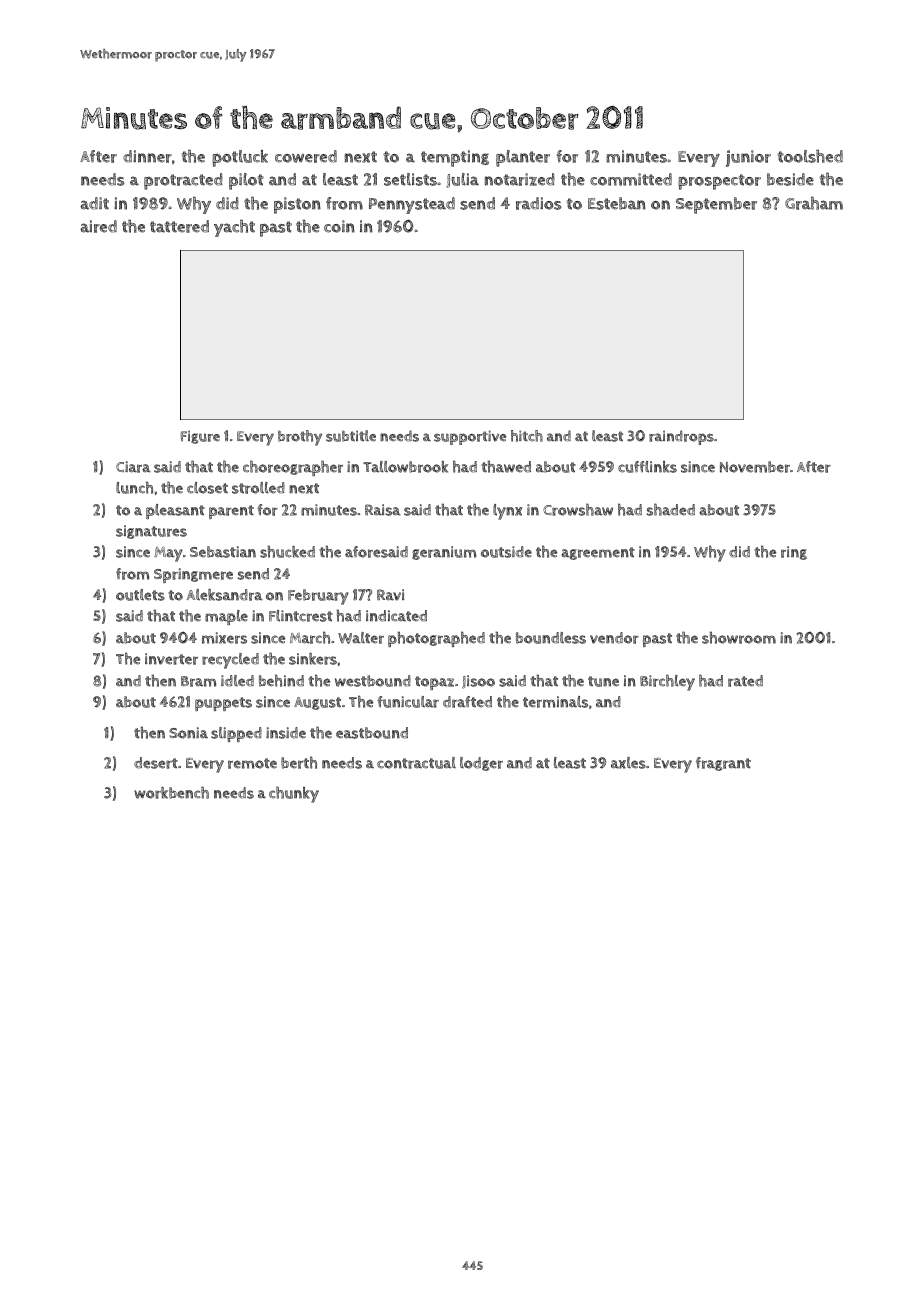 The height and width of the screenshot is (1311, 924). What do you see at coordinates (223, 552) in the screenshot?
I see `Sebastian` at bounding box center [223, 552].
